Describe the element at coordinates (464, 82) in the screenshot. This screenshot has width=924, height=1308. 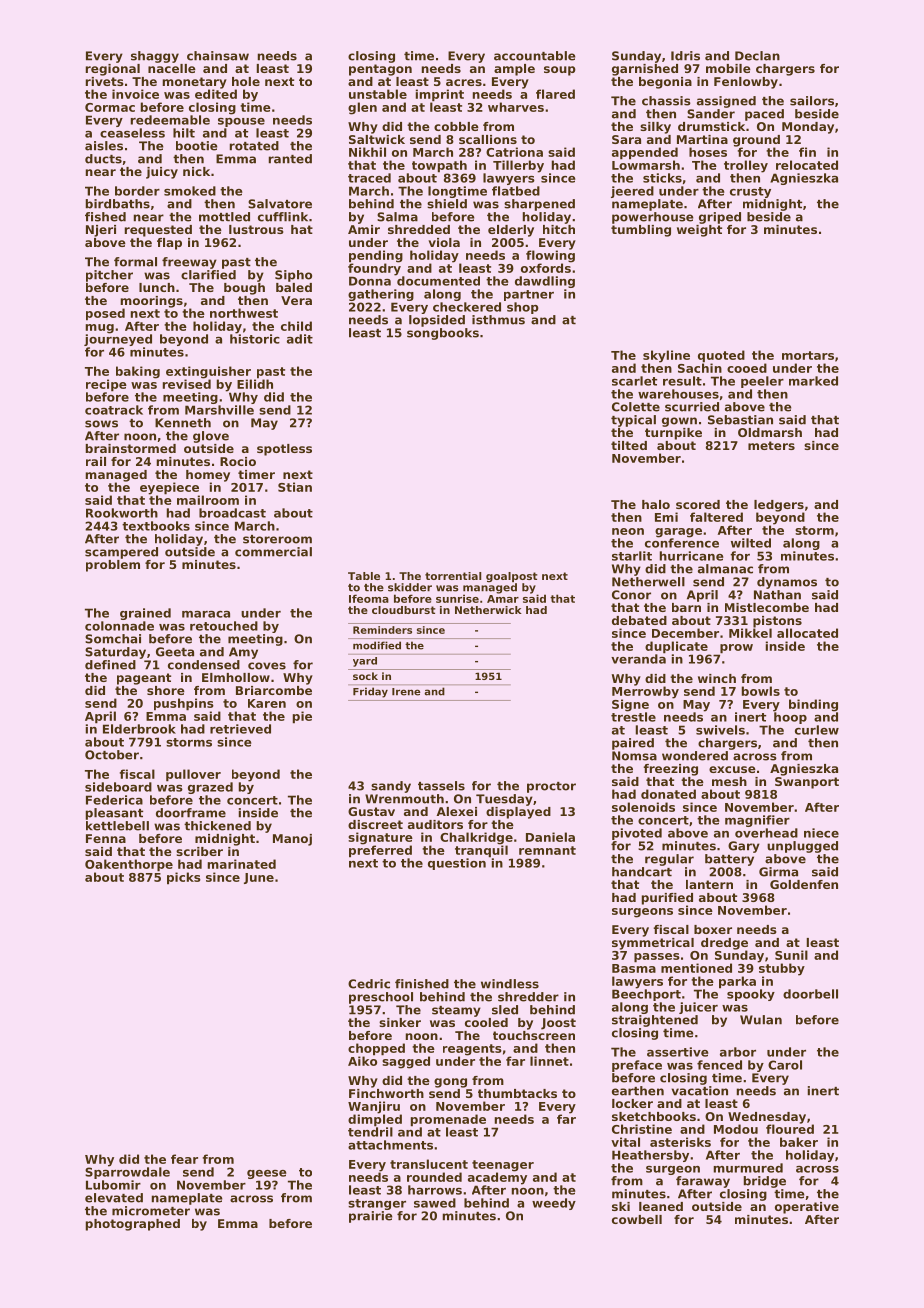
I see `acres` at that location.
